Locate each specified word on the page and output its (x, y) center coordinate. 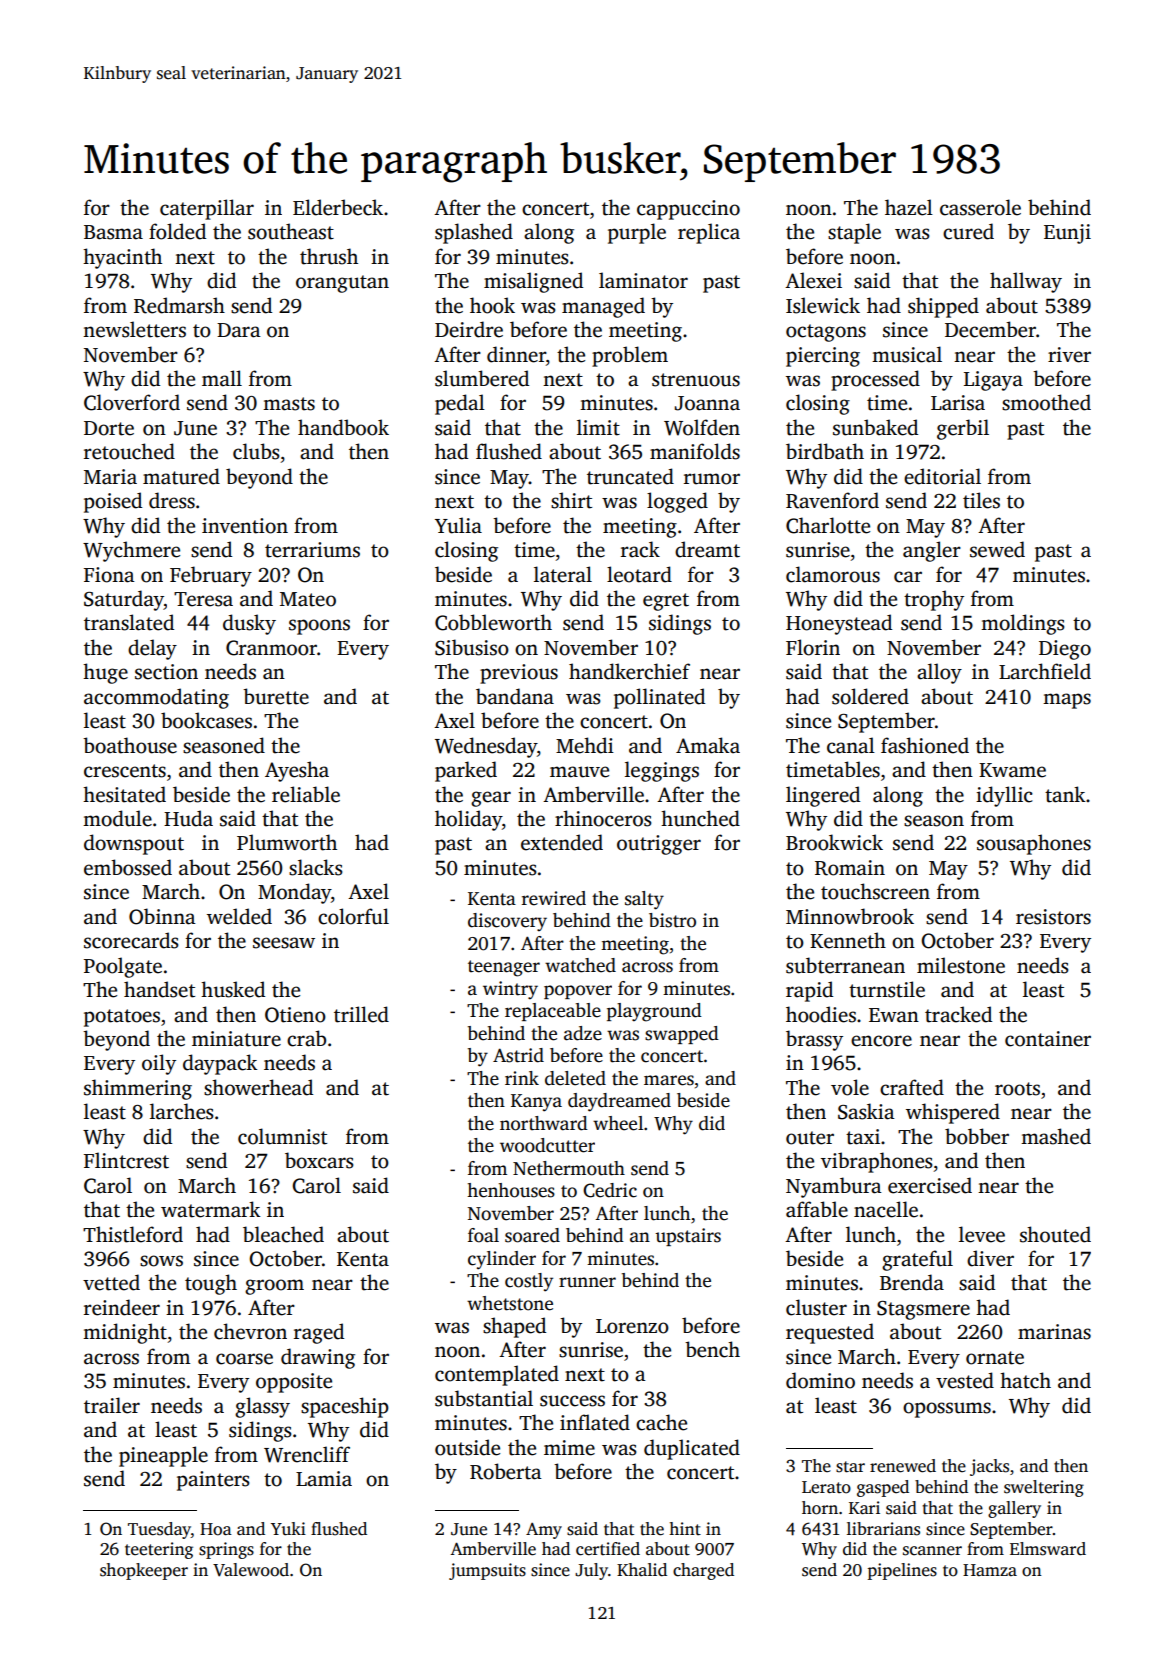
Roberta (506, 1471)
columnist (282, 1136)
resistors (1053, 917)
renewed (903, 1466)
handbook (343, 427)
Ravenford (832, 500)
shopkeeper (144, 1571)
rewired (554, 898)
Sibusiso (472, 647)
